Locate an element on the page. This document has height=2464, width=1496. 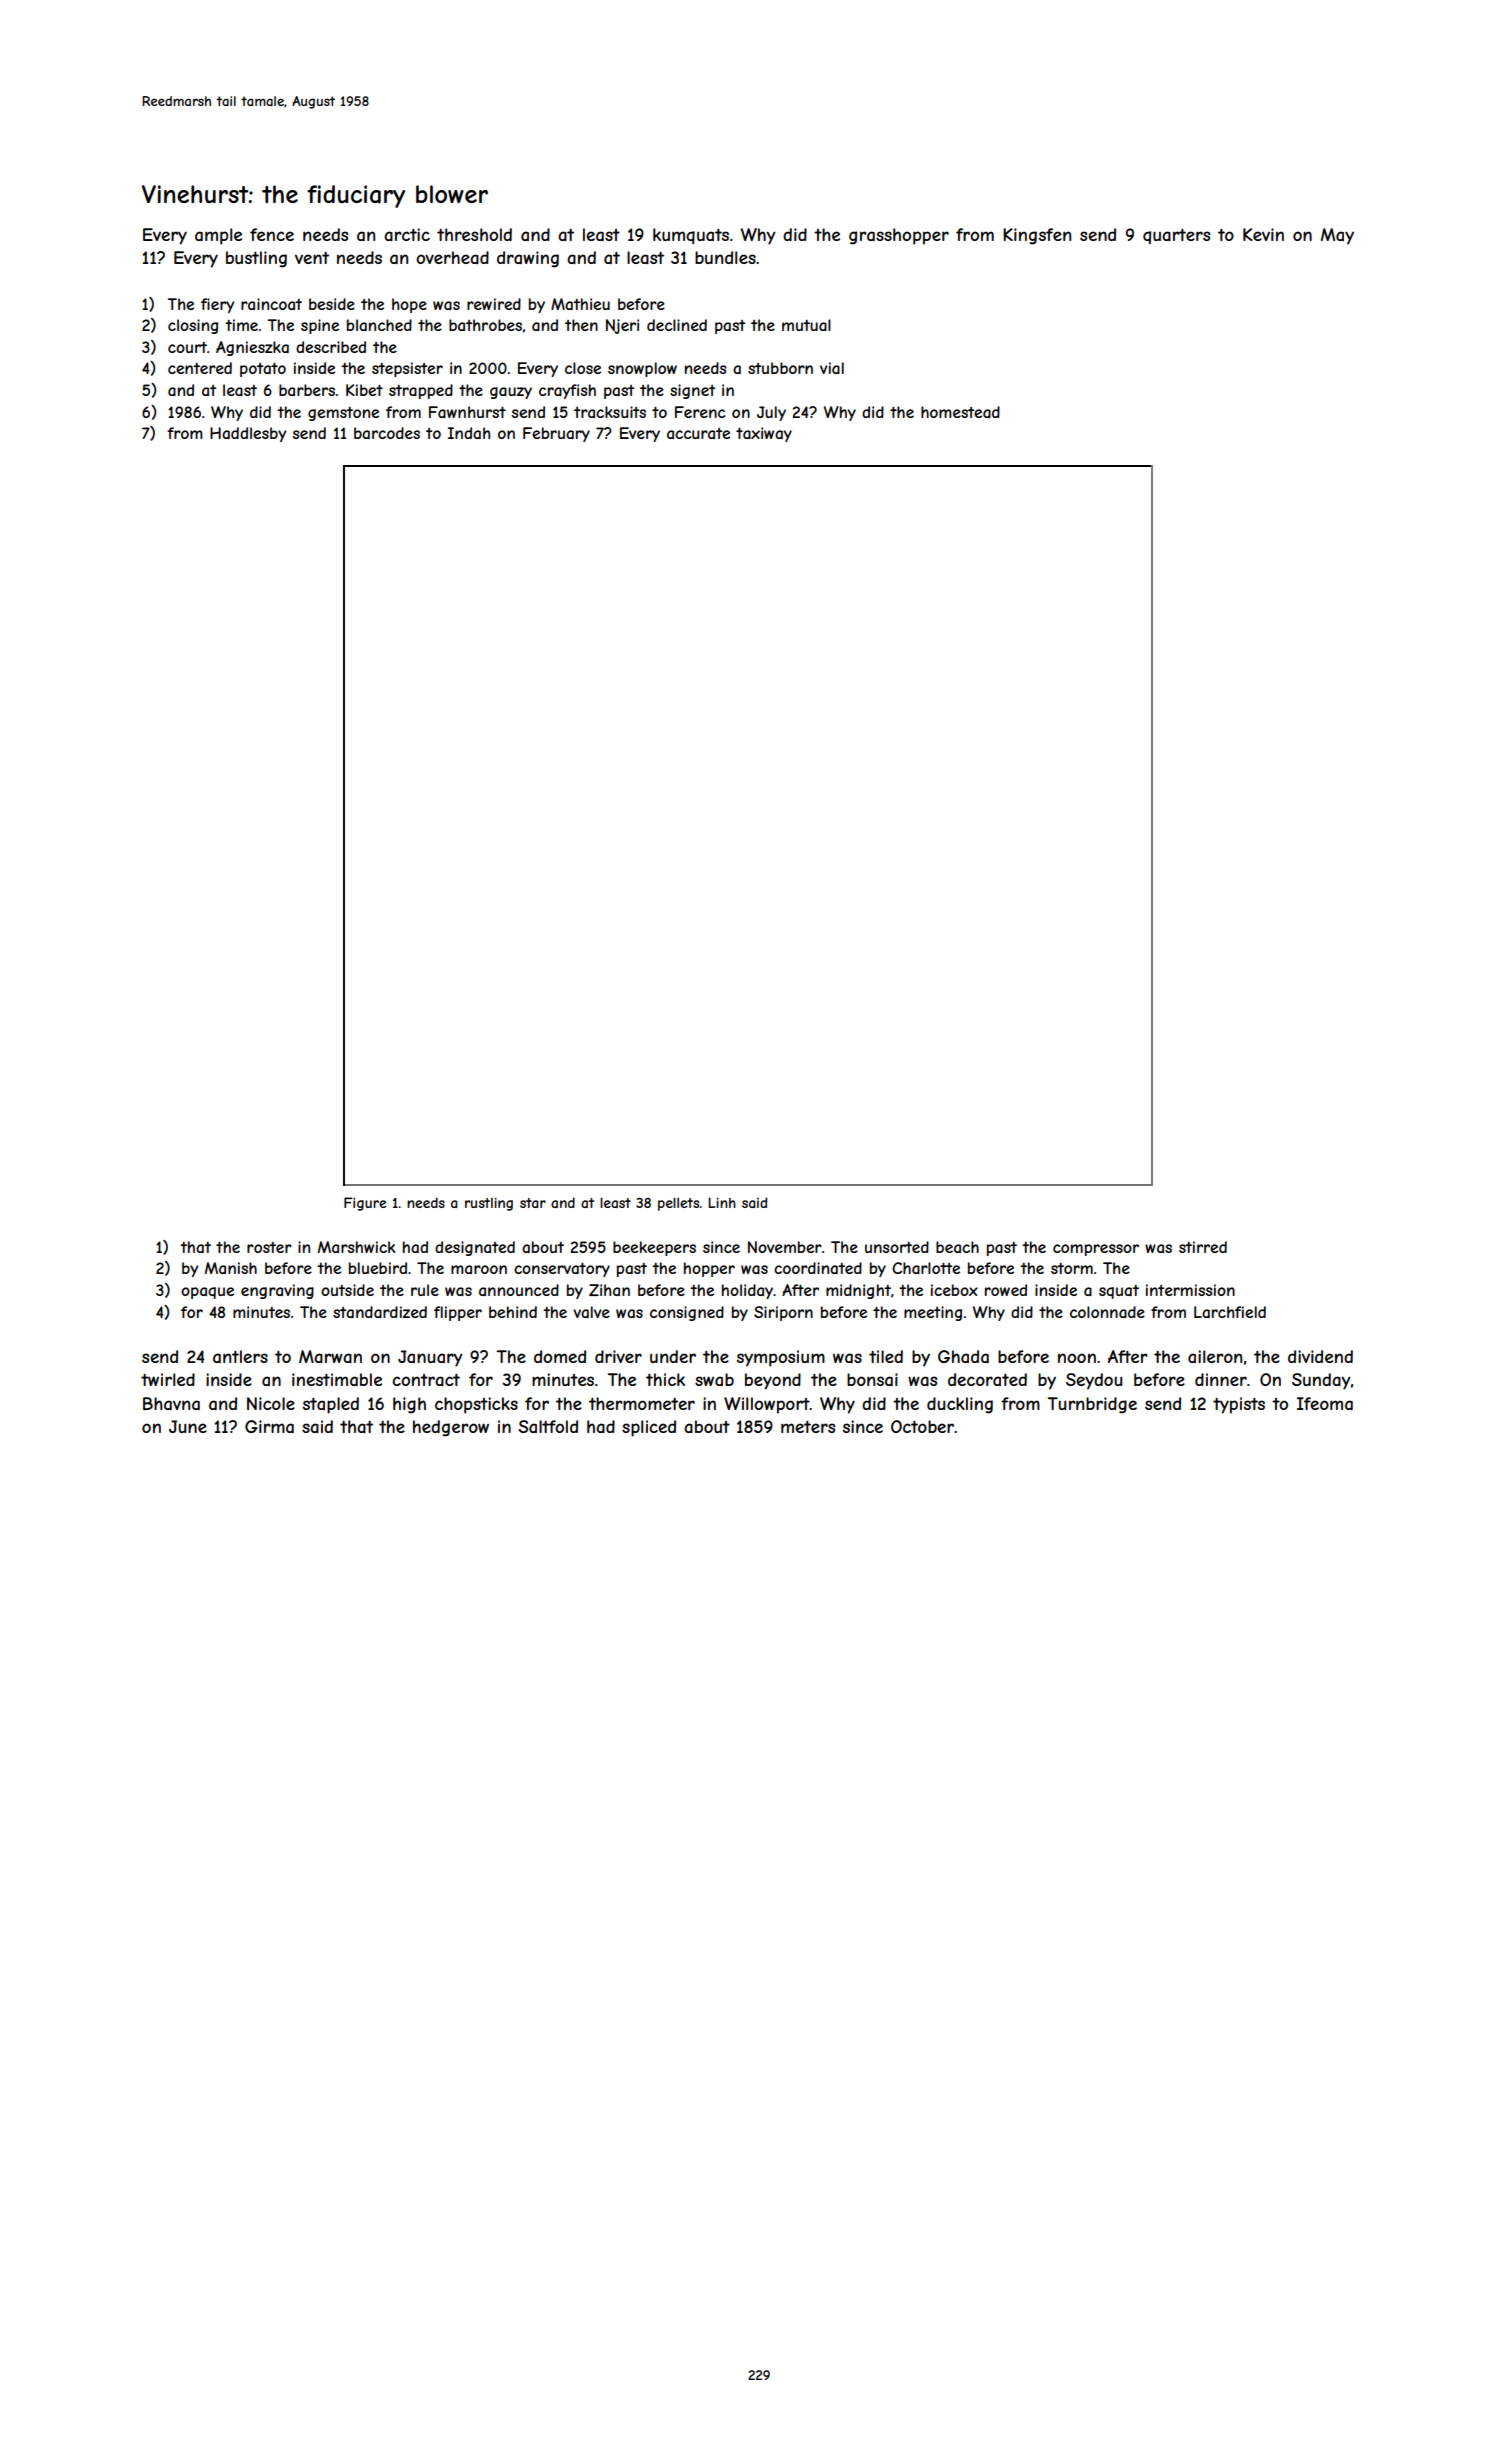
spliced is located at coordinates (649, 1428).
